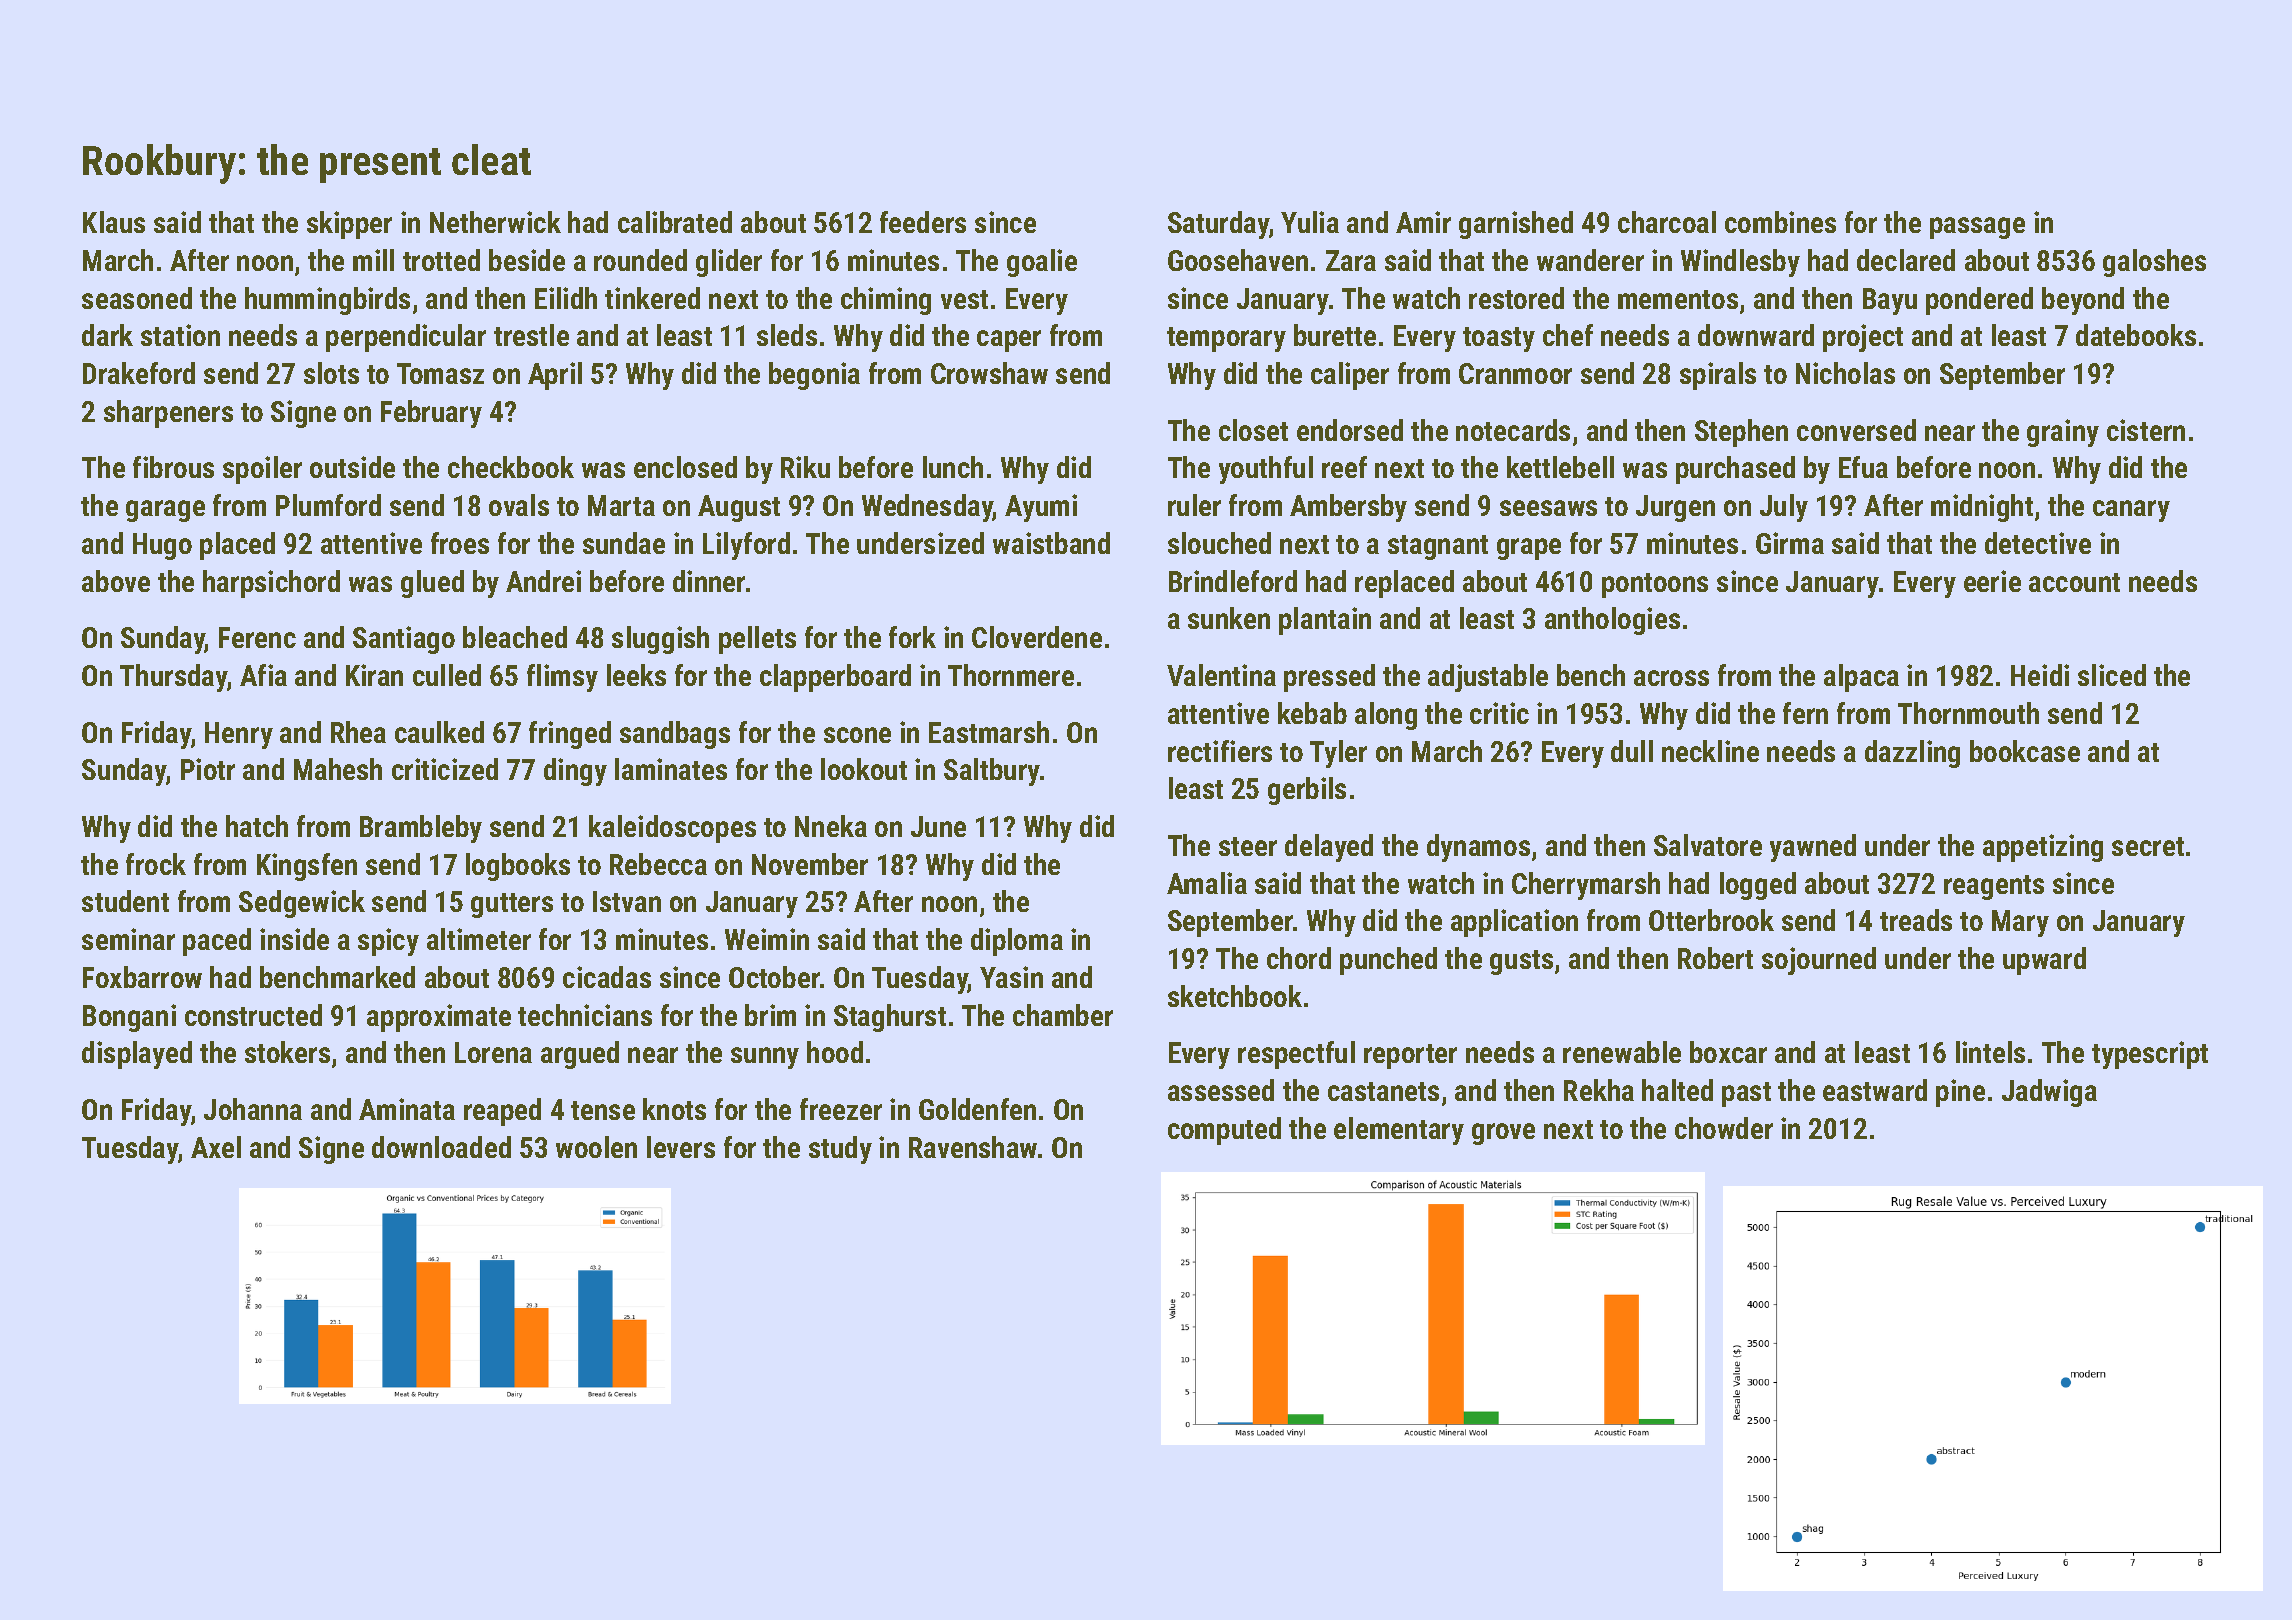 This page has height=1620, width=2292. Describe the element at coordinates (1861, 678) in the page. I see `alpaca` at that location.
